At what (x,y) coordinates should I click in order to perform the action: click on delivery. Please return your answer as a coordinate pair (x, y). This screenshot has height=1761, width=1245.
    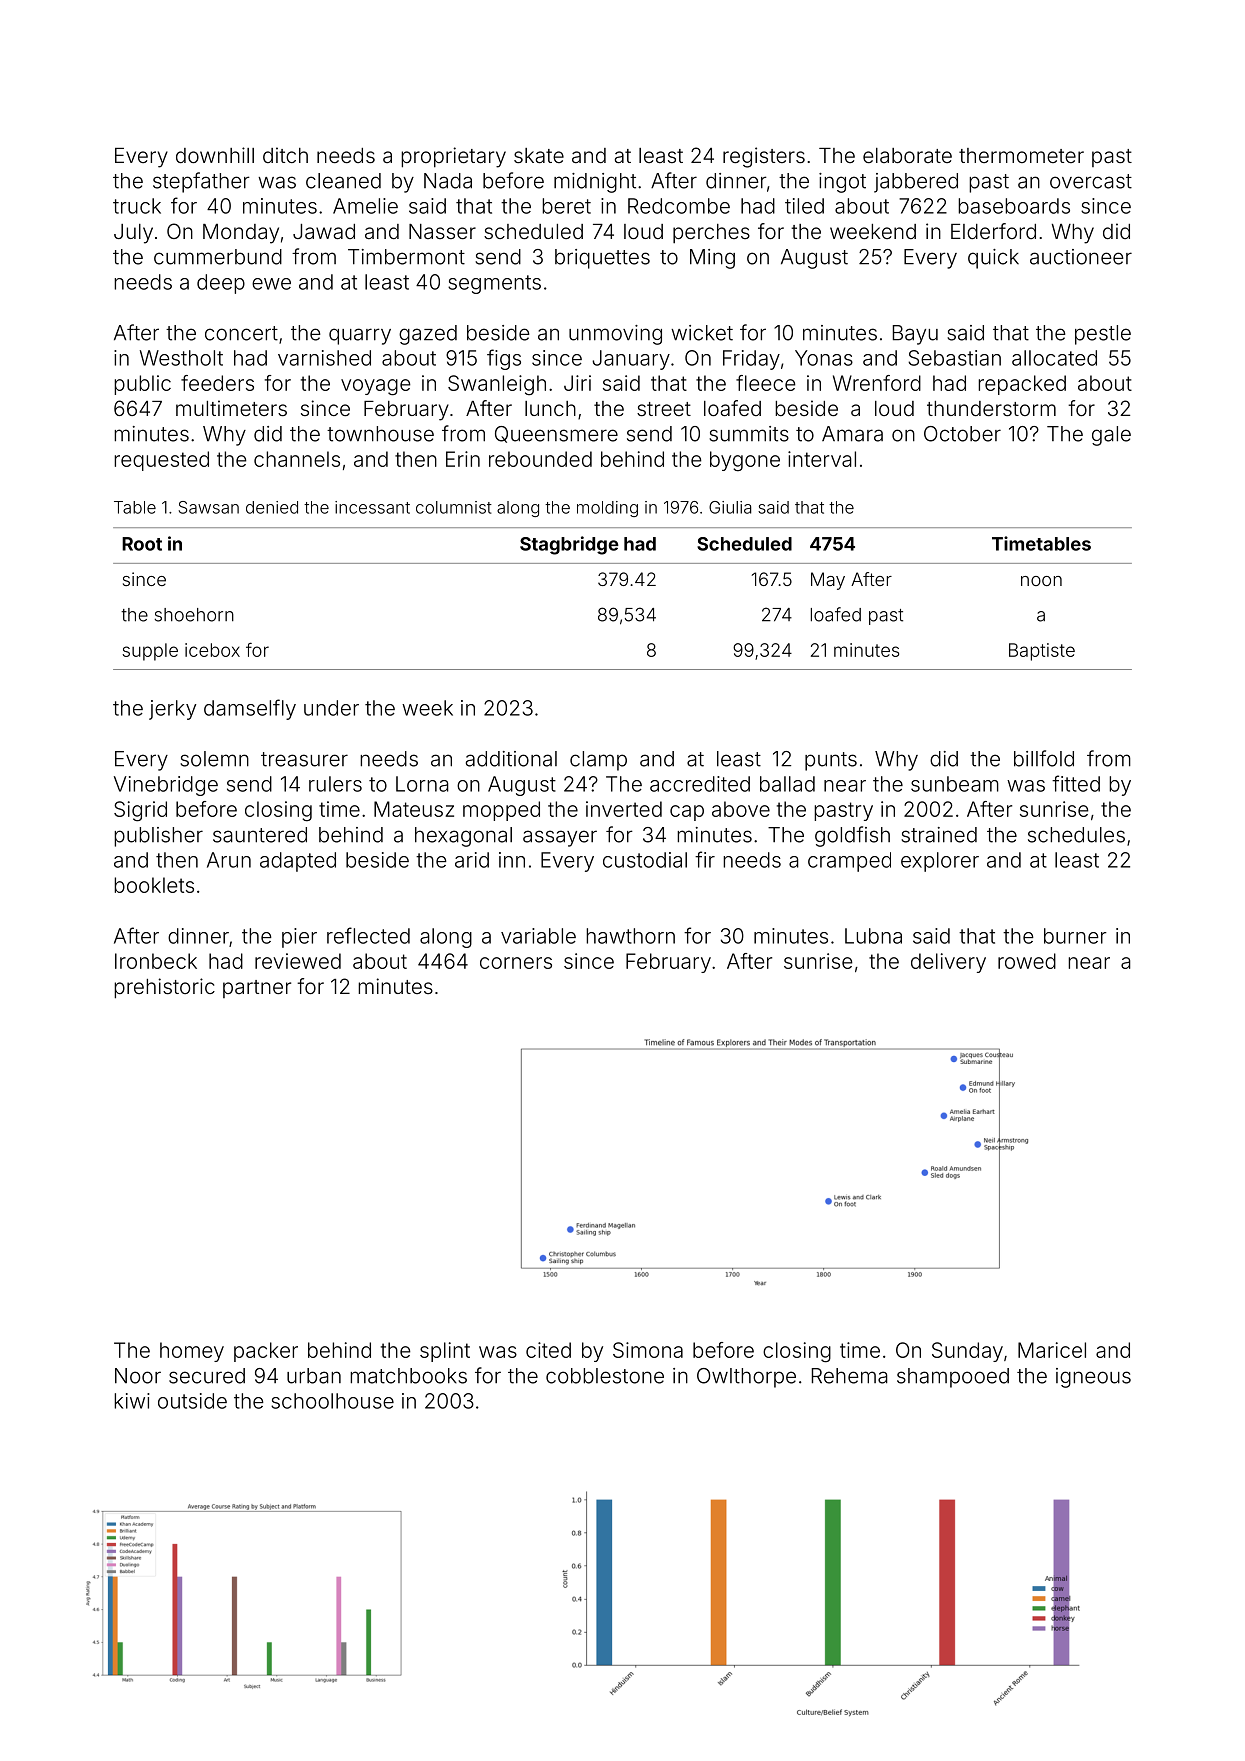
    Looking at the image, I should click on (948, 963).
